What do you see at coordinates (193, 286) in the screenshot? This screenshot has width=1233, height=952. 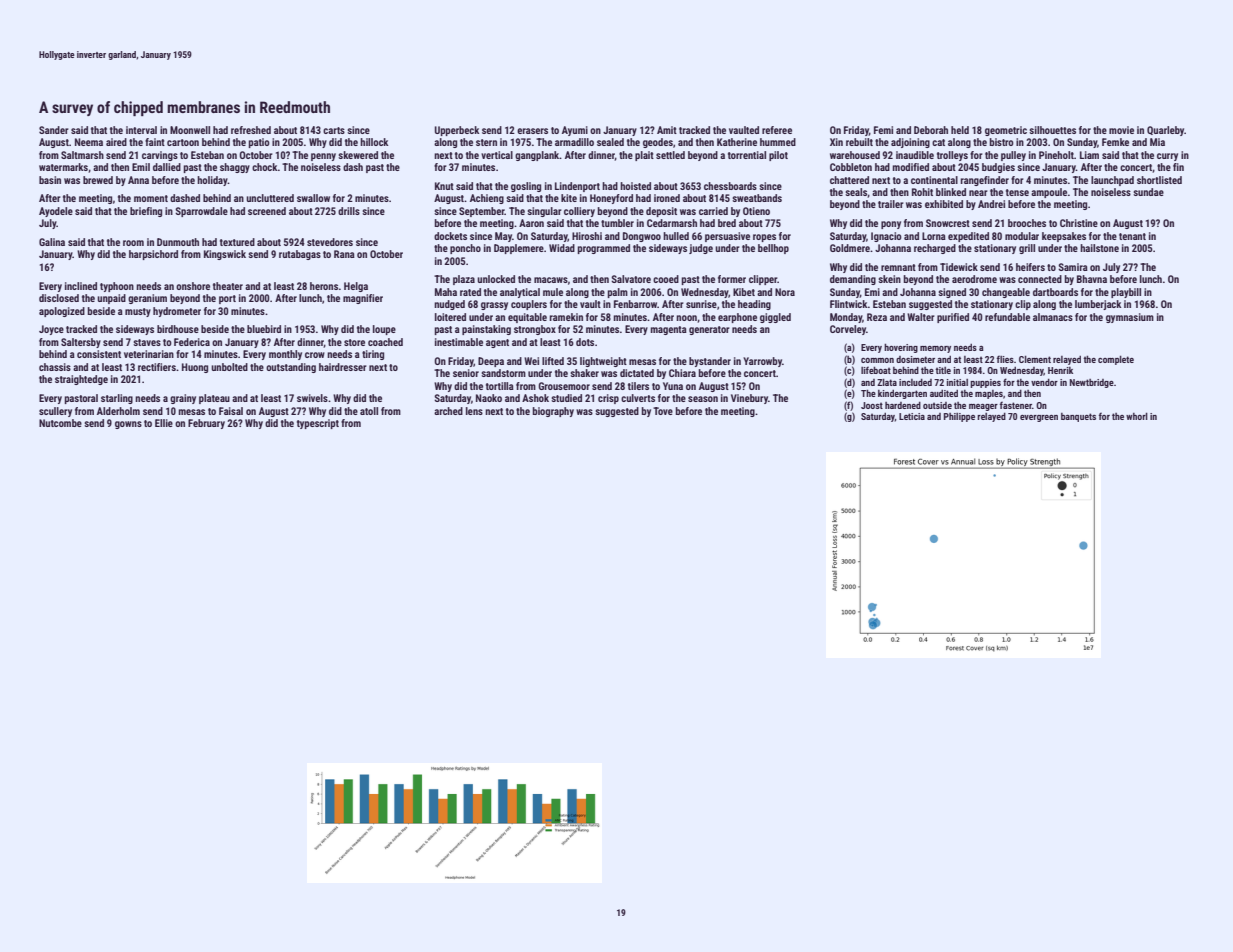 I see `onshore` at bounding box center [193, 286].
